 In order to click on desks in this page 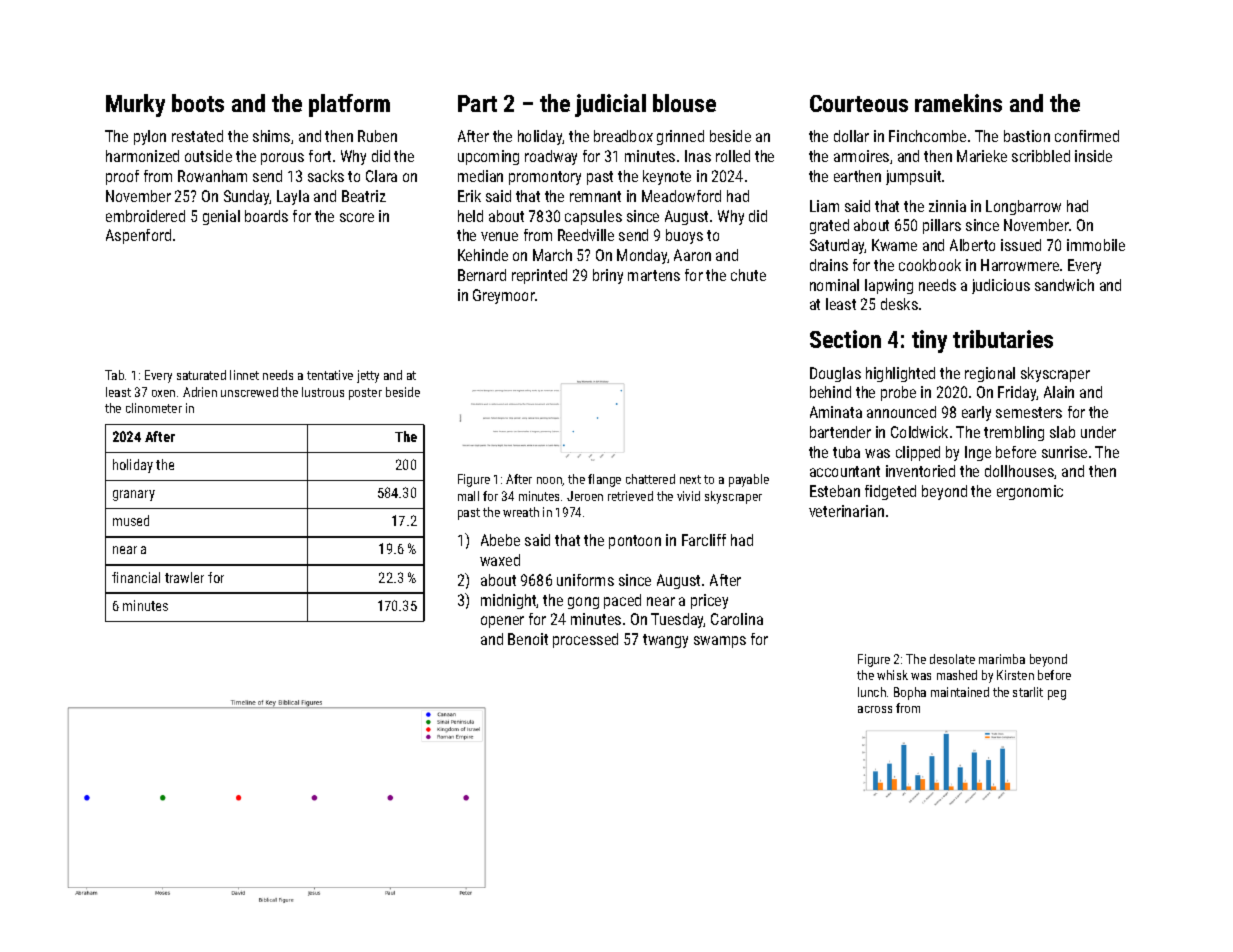, I will do `click(899, 304)`.
